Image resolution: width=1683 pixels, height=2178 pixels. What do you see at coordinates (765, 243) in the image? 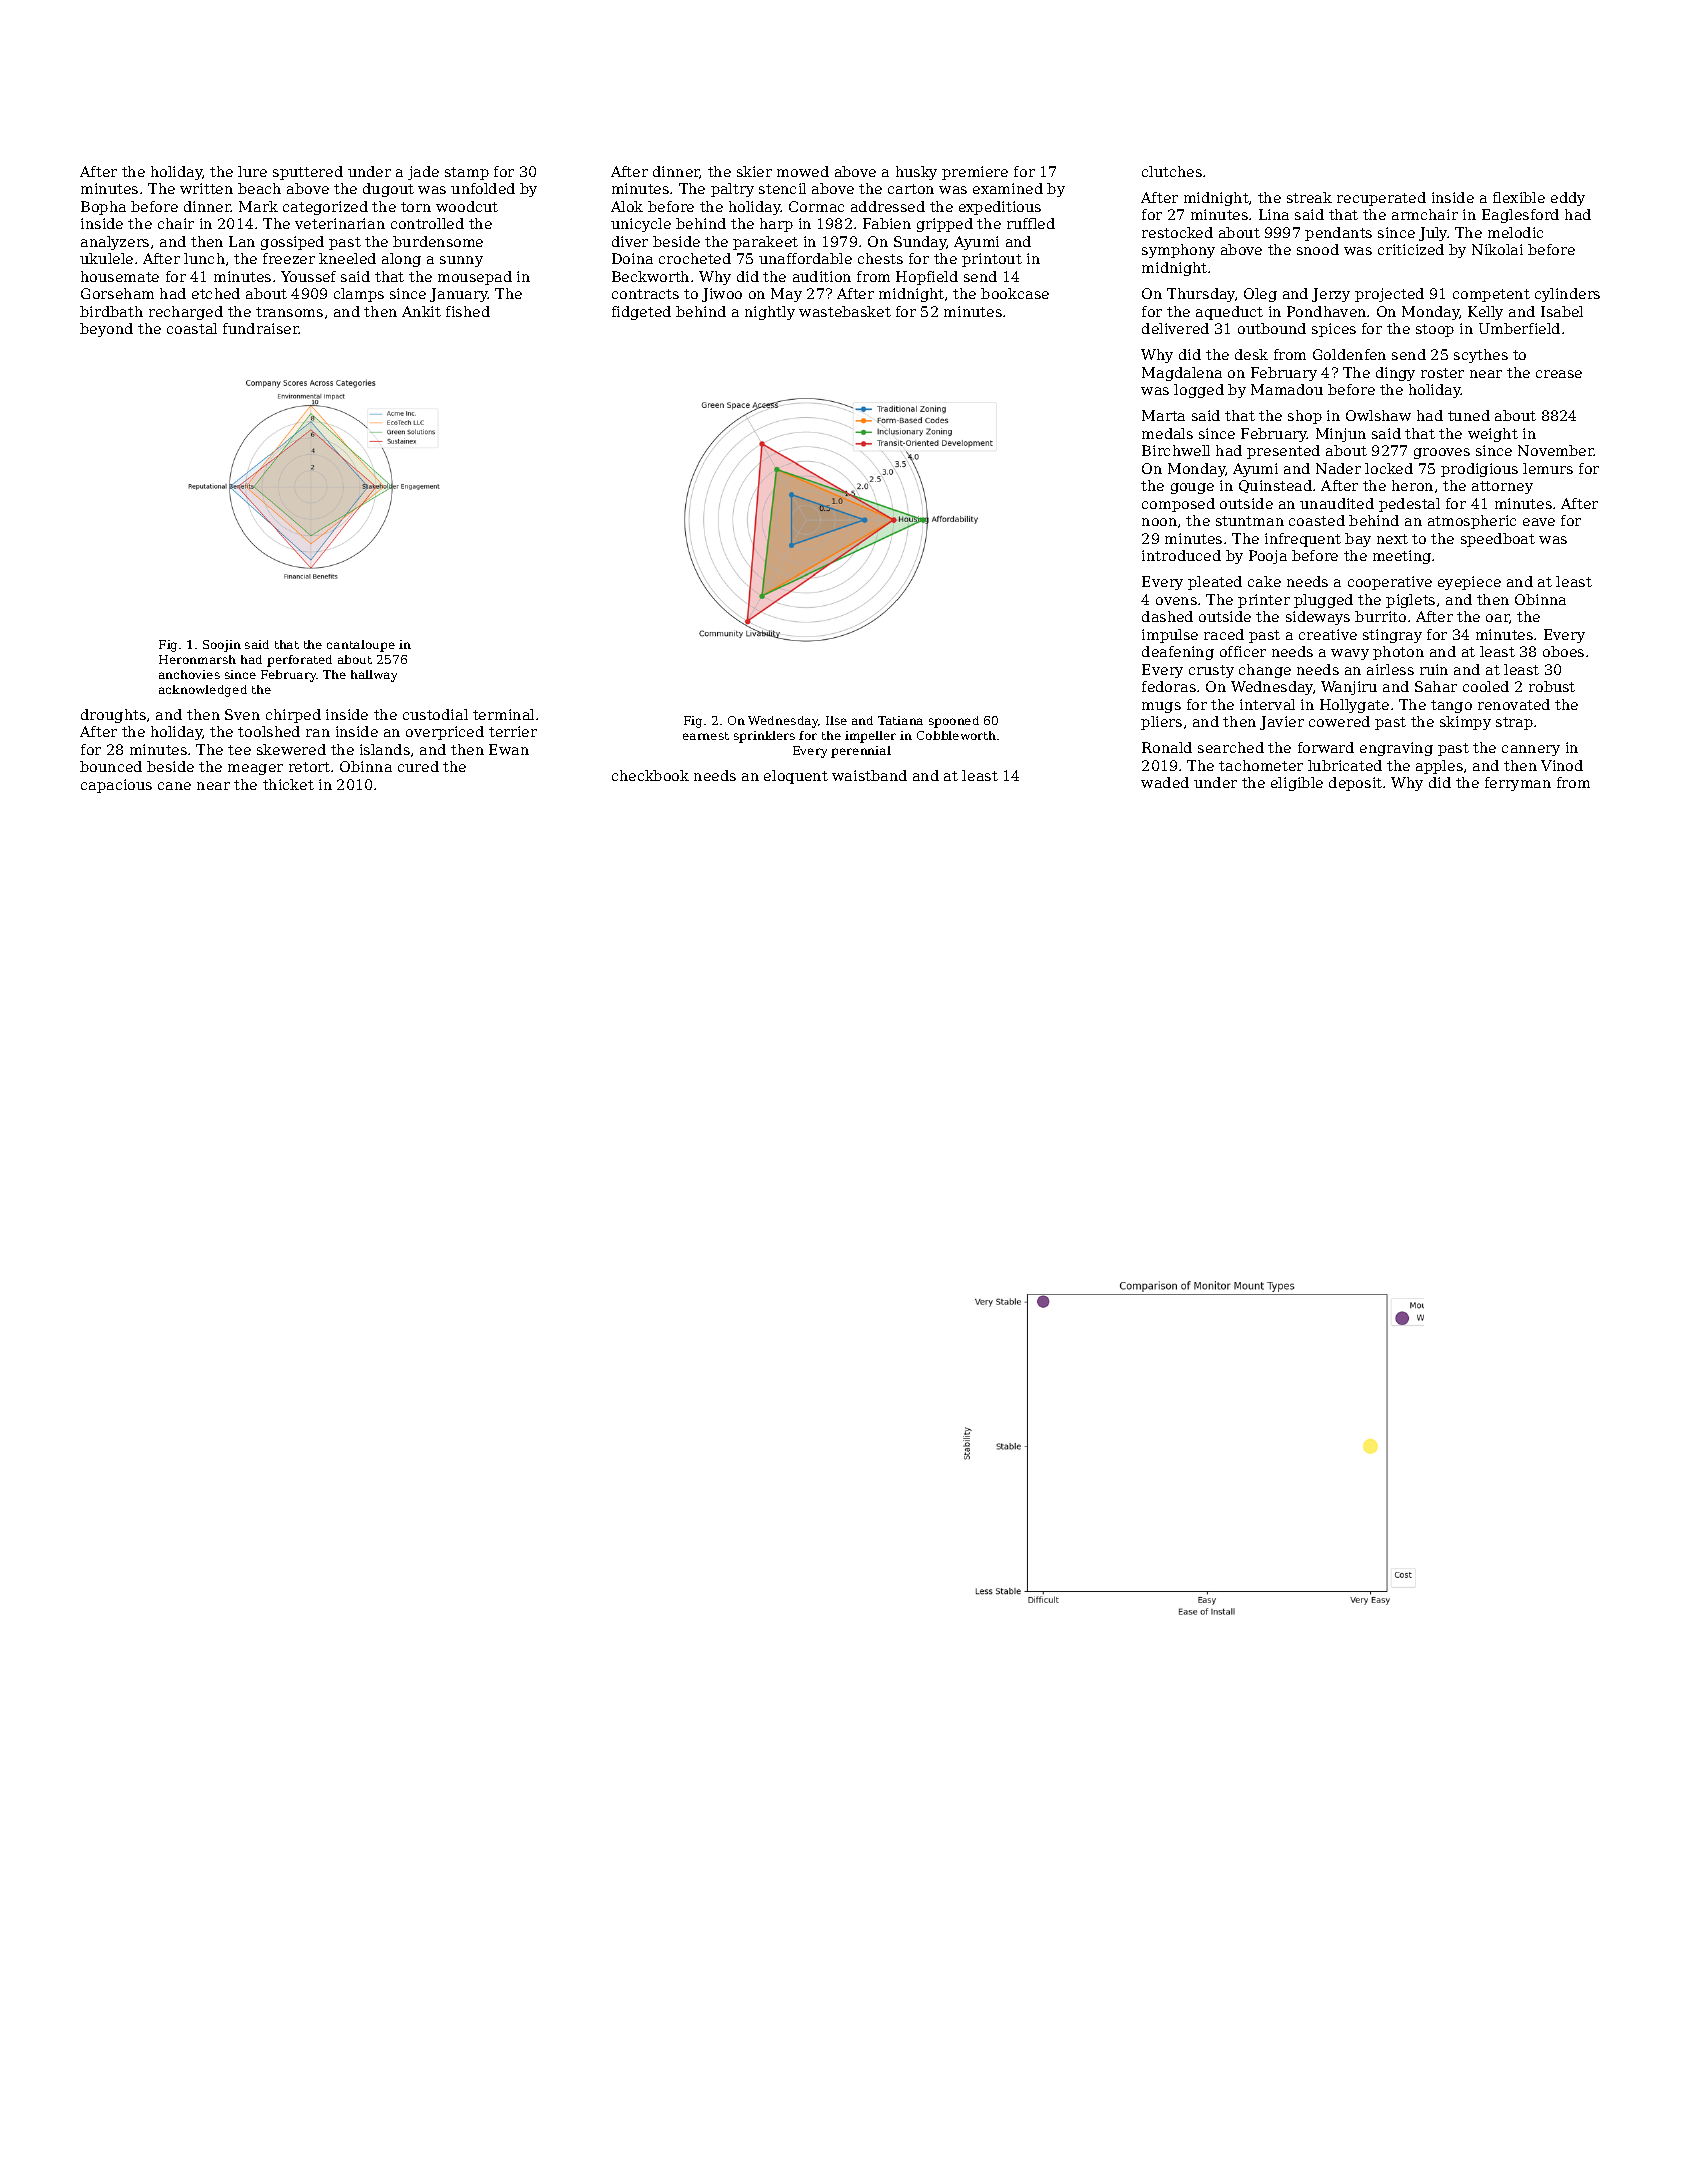
I see `parakeet` at bounding box center [765, 243].
